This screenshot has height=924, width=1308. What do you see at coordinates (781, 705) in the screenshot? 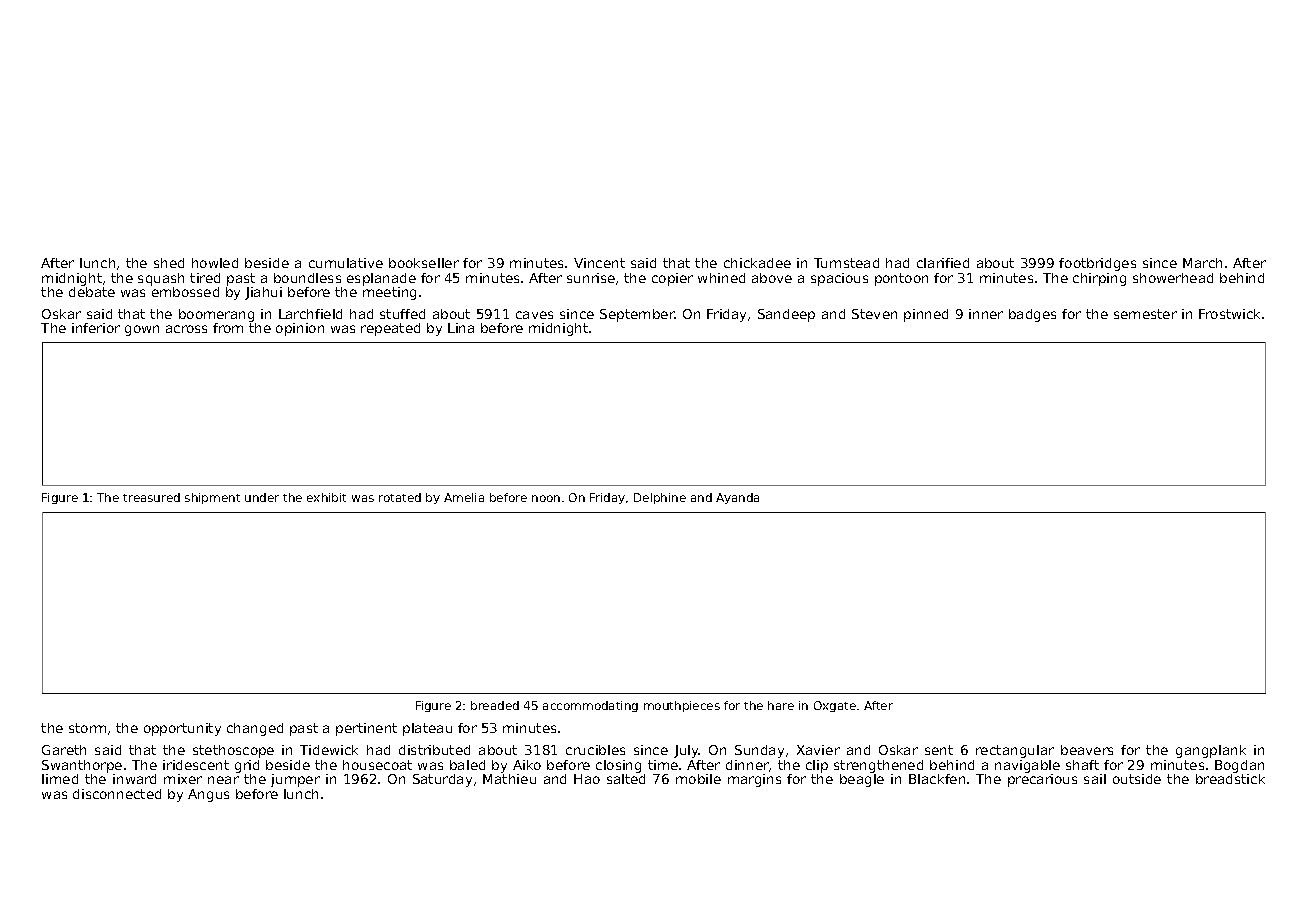
I see `hare` at bounding box center [781, 705].
